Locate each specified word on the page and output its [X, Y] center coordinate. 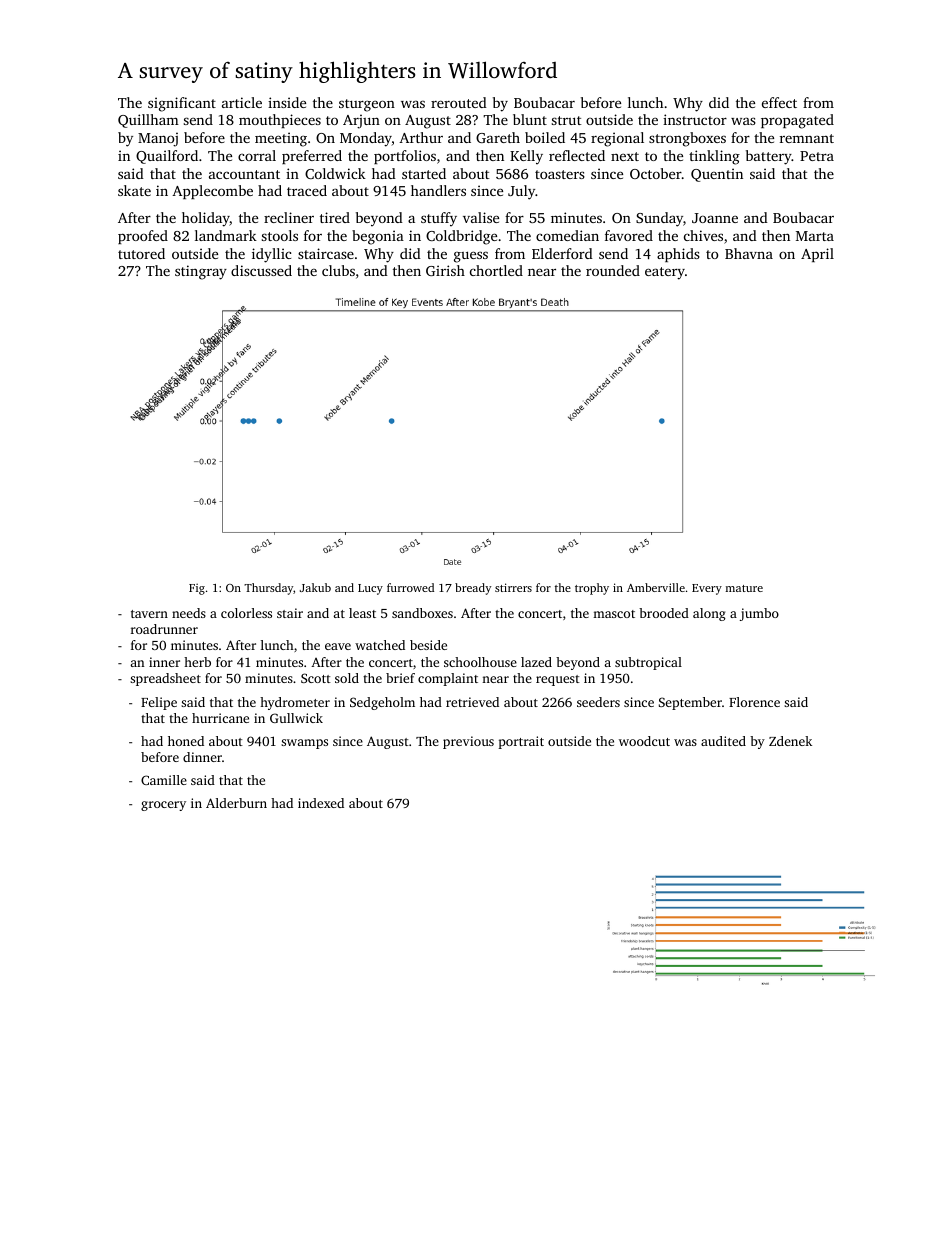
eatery [665, 273]
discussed [261, 270]
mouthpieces [280, 121]
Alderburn [236, 803]
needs [189, 613]
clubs [338, 270]
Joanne [715, 218]
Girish [445, 270]
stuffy [439, 219]
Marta [815, 236]
